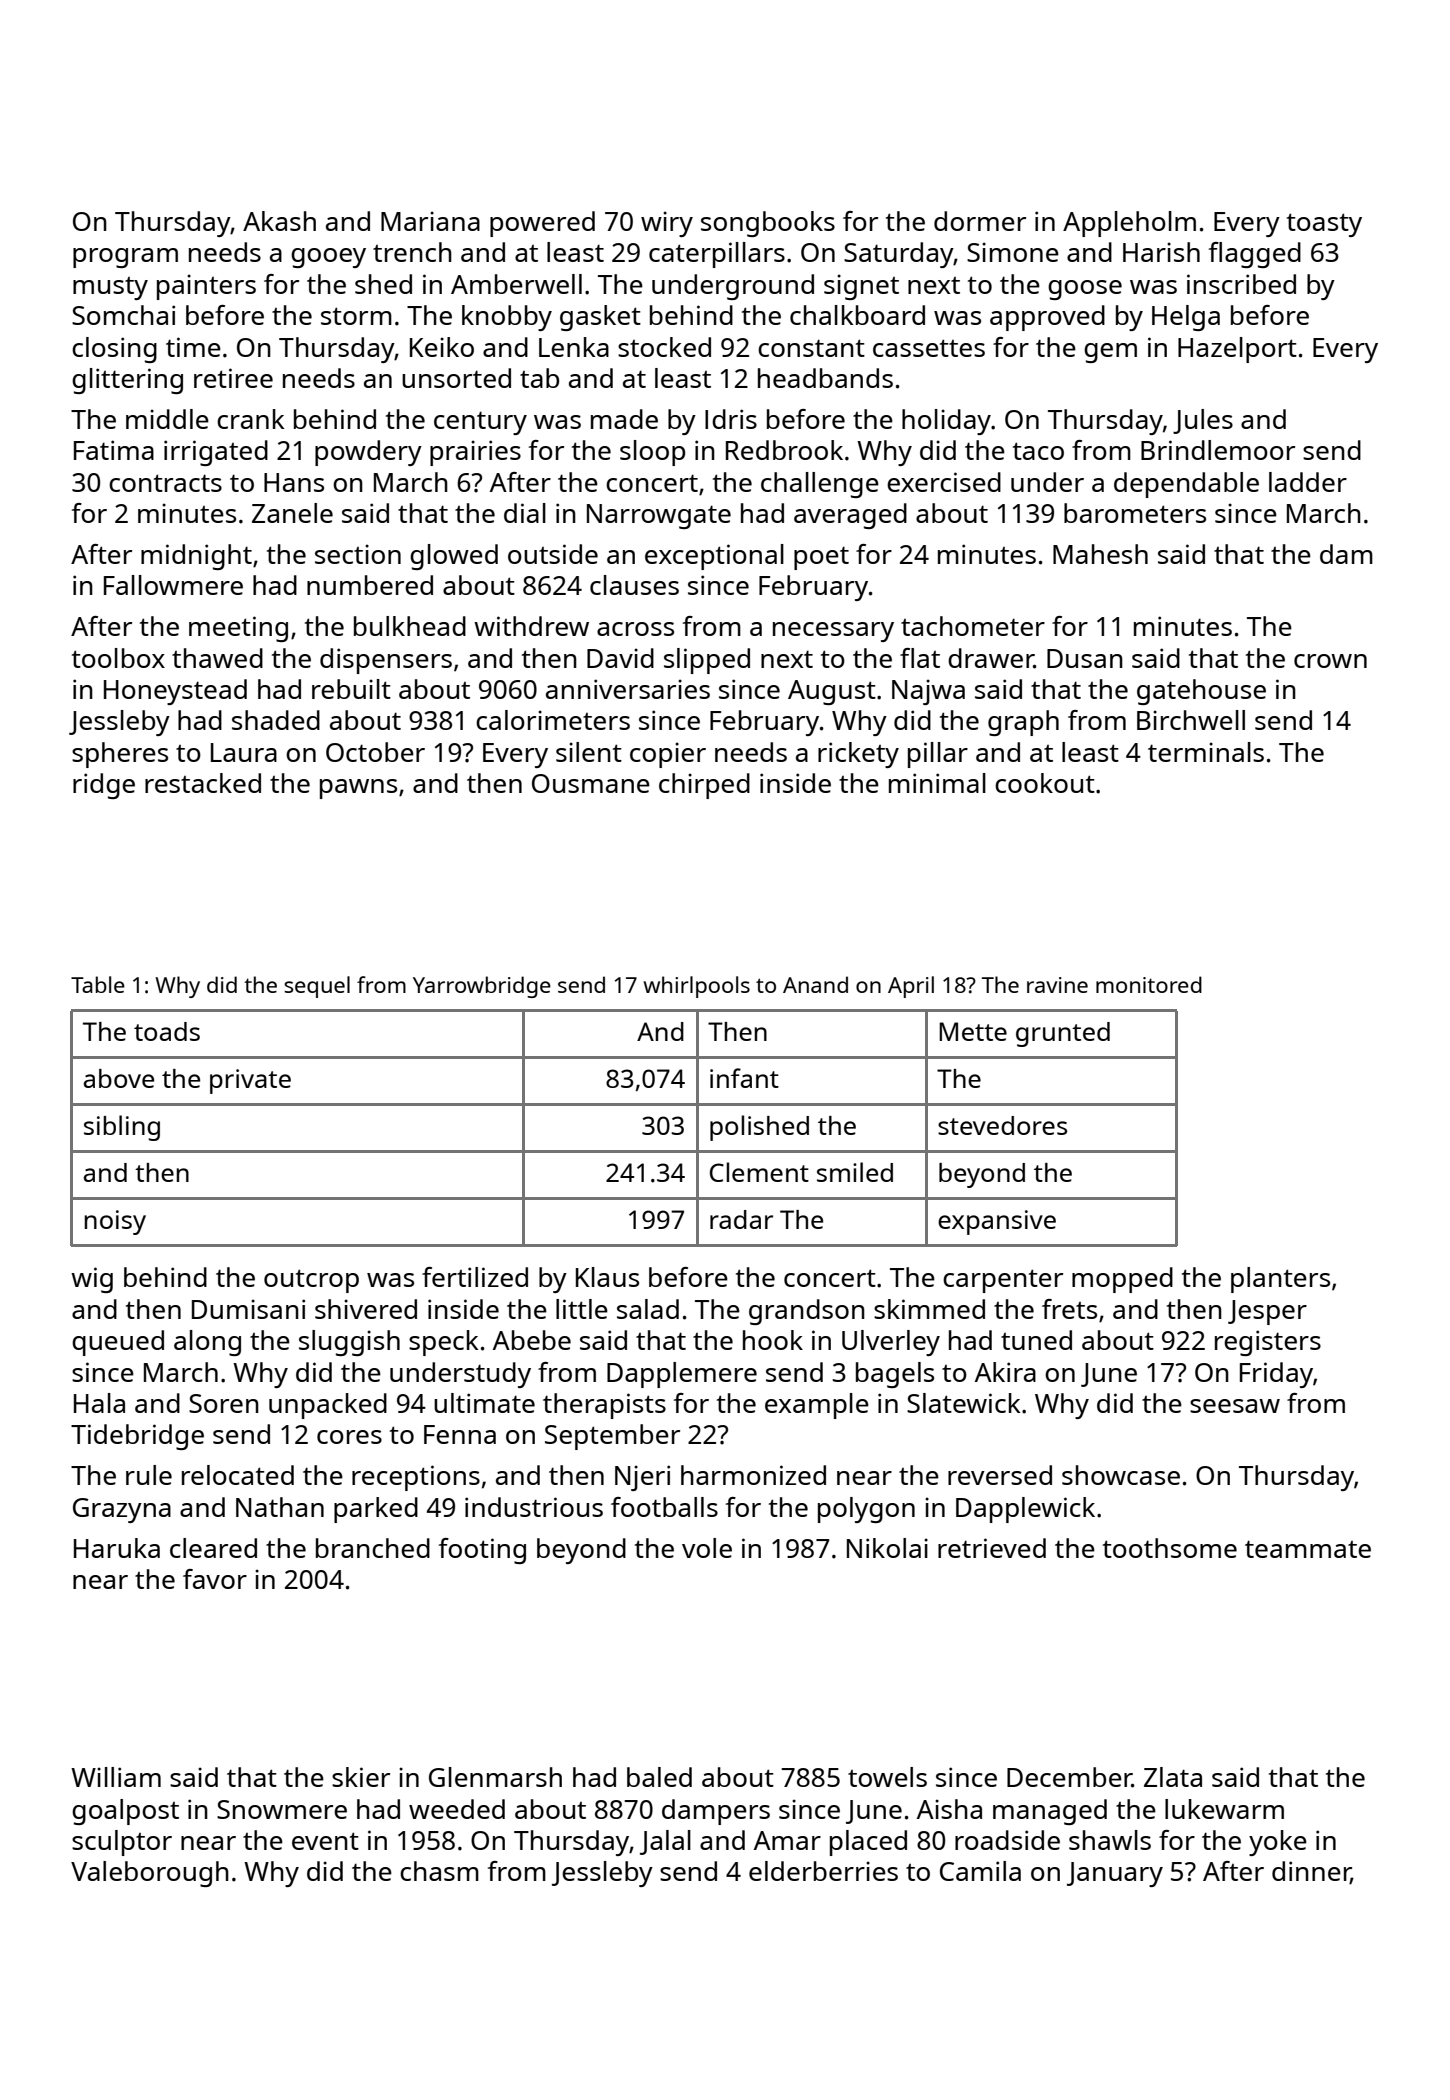 This screenshot has width=1450, height=2100. Describe the element at coordinates (553, 554) in the screenshot. I see `outside` at that location.
